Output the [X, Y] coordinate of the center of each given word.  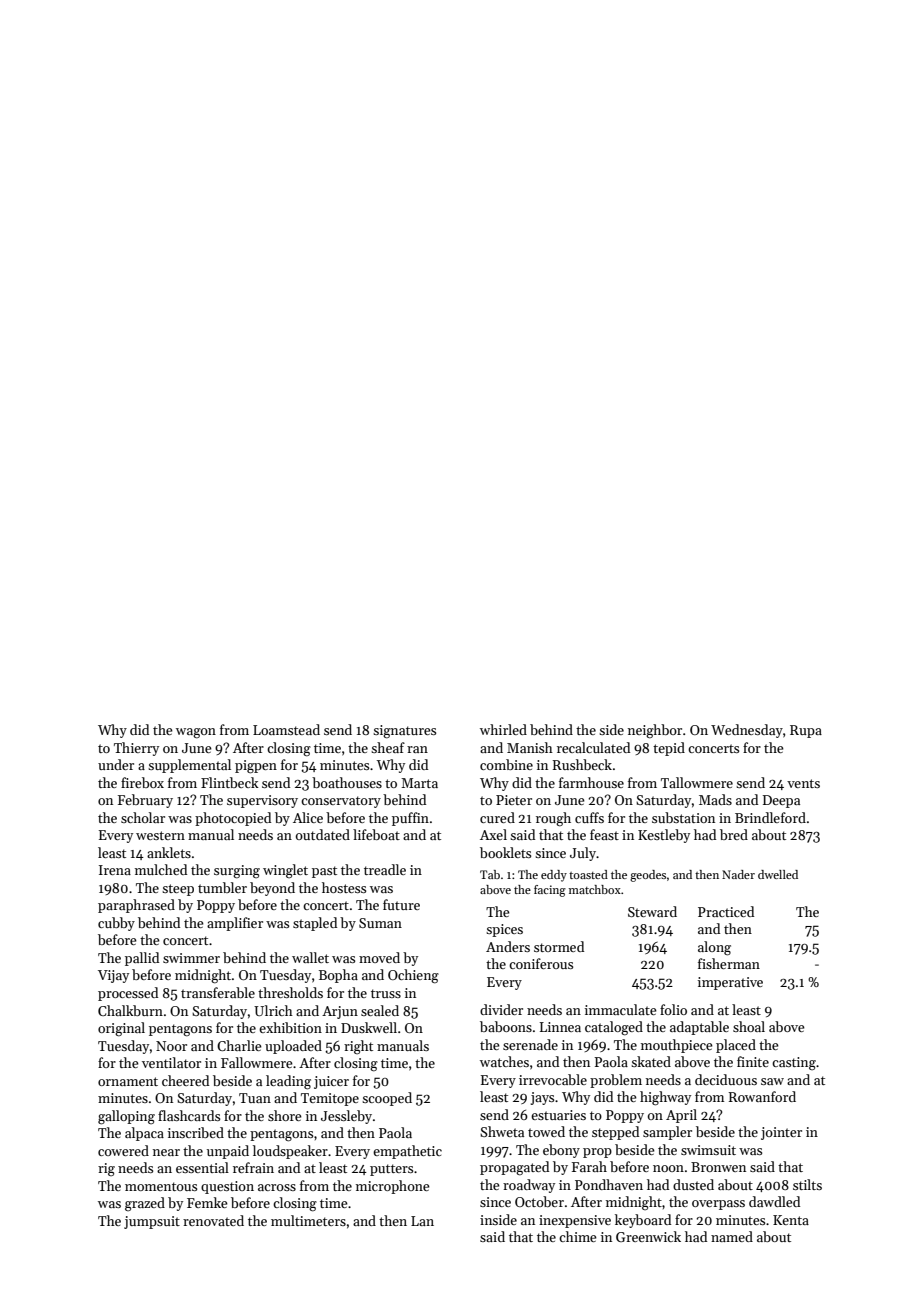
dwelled [778, 874]
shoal [749, 1026]
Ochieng [413, 976]
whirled [503, 729]
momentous [161, 1186]
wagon [196, 733]
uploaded [293, 1047]
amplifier [235, 924]
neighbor [655, 731]
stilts [807, 1184]
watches [504, 1061]
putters [391, 1170]
